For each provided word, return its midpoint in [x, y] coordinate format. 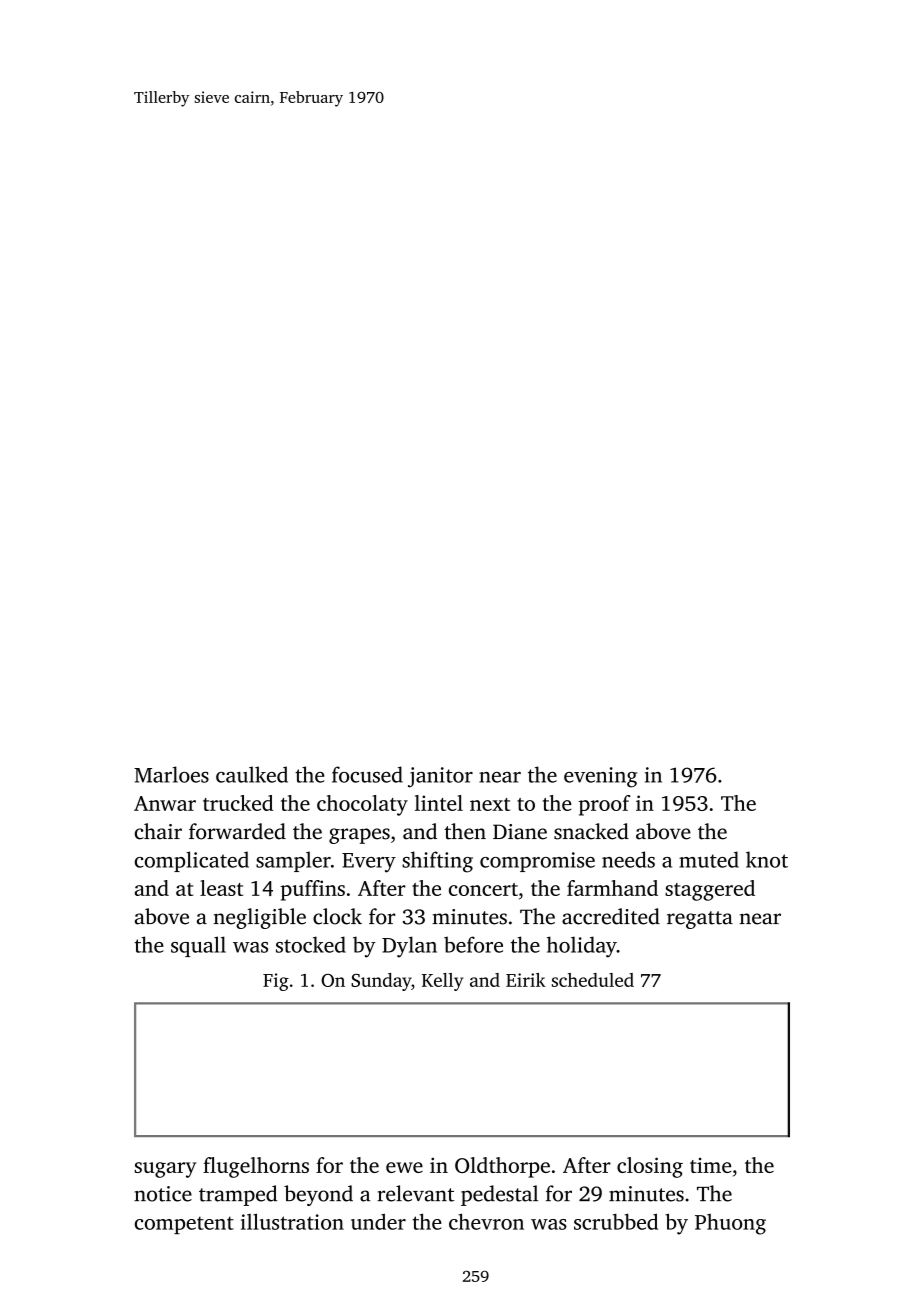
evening [600, 777]
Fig [276, 982]
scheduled [593, 980]
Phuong [730, 1224]
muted [709, 859]
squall [198, 946]
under [378, 1222]
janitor [440, 777]
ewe [404, 1167]
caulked [252, 774]
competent [184, 1225]
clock [337, 916]
